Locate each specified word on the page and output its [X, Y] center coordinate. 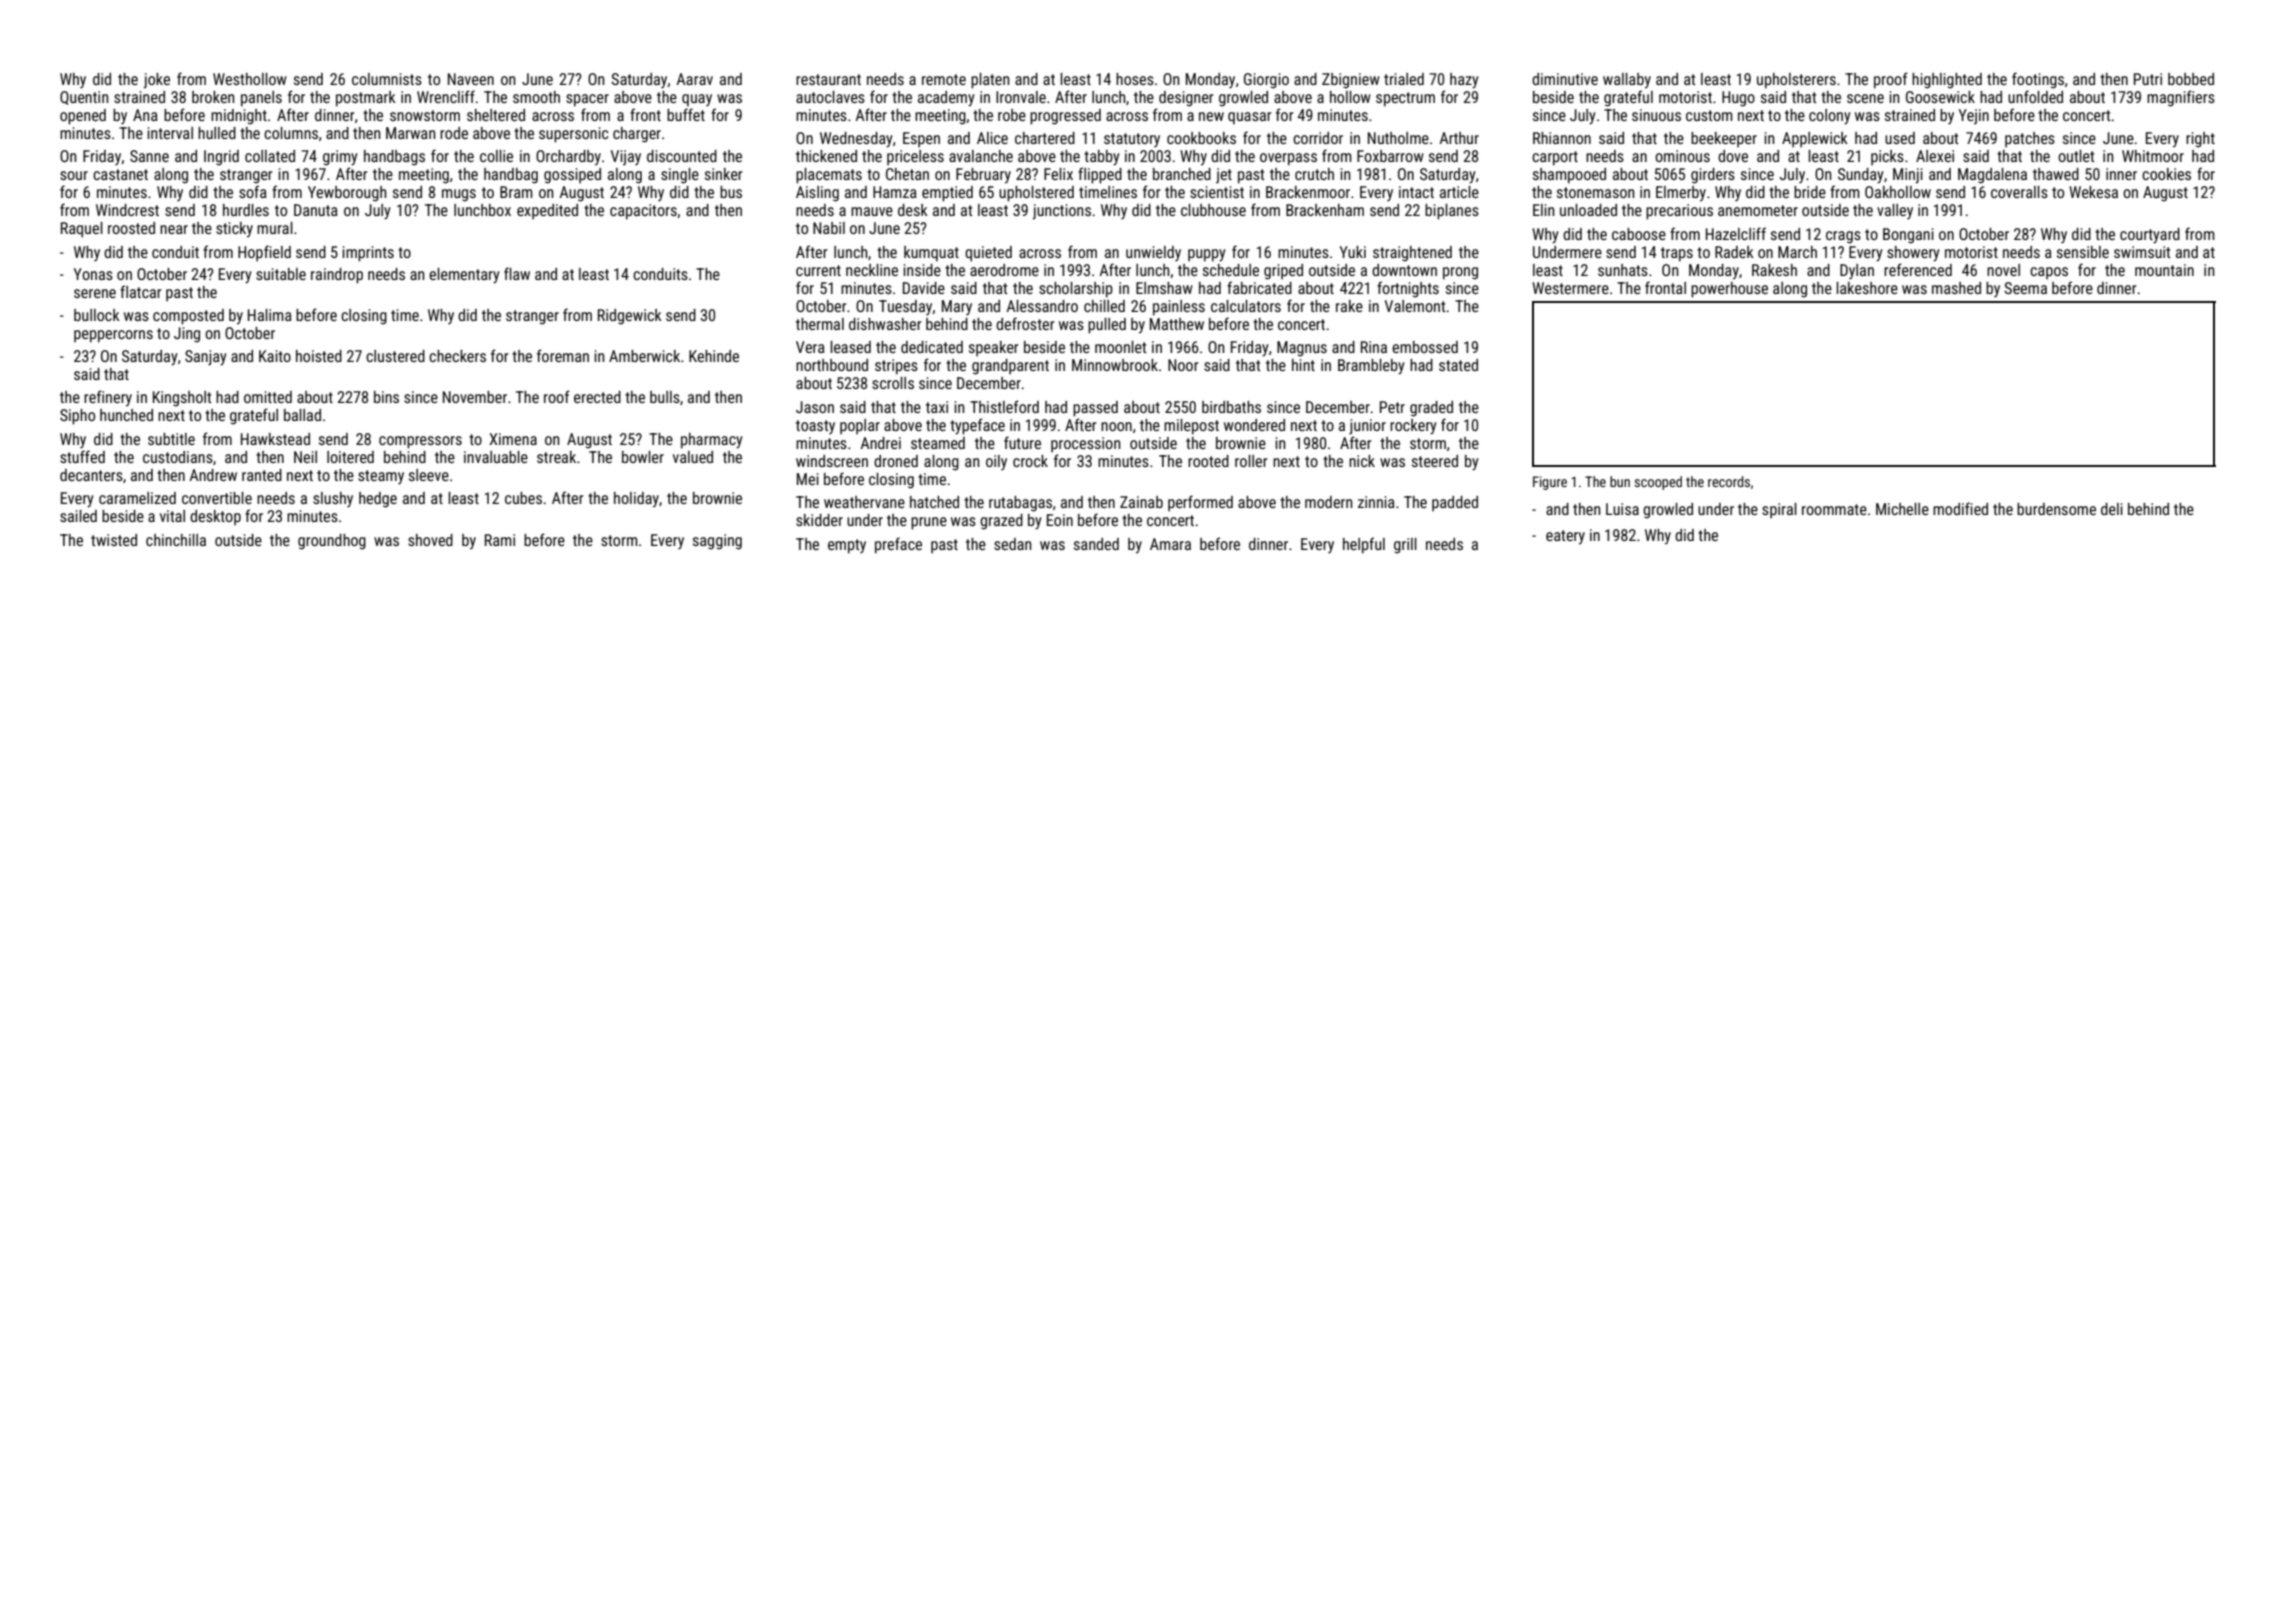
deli [2112, 509]
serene [95, 293]
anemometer [1758, 210]
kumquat [931, 253]
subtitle [171, 439]
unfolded [2035, 96]
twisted [114, 540]
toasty [815, 427]
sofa [253, 191]
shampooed [1569, 176]
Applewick [1815, 139]
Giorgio [1266, 81]
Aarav [694, 79]
